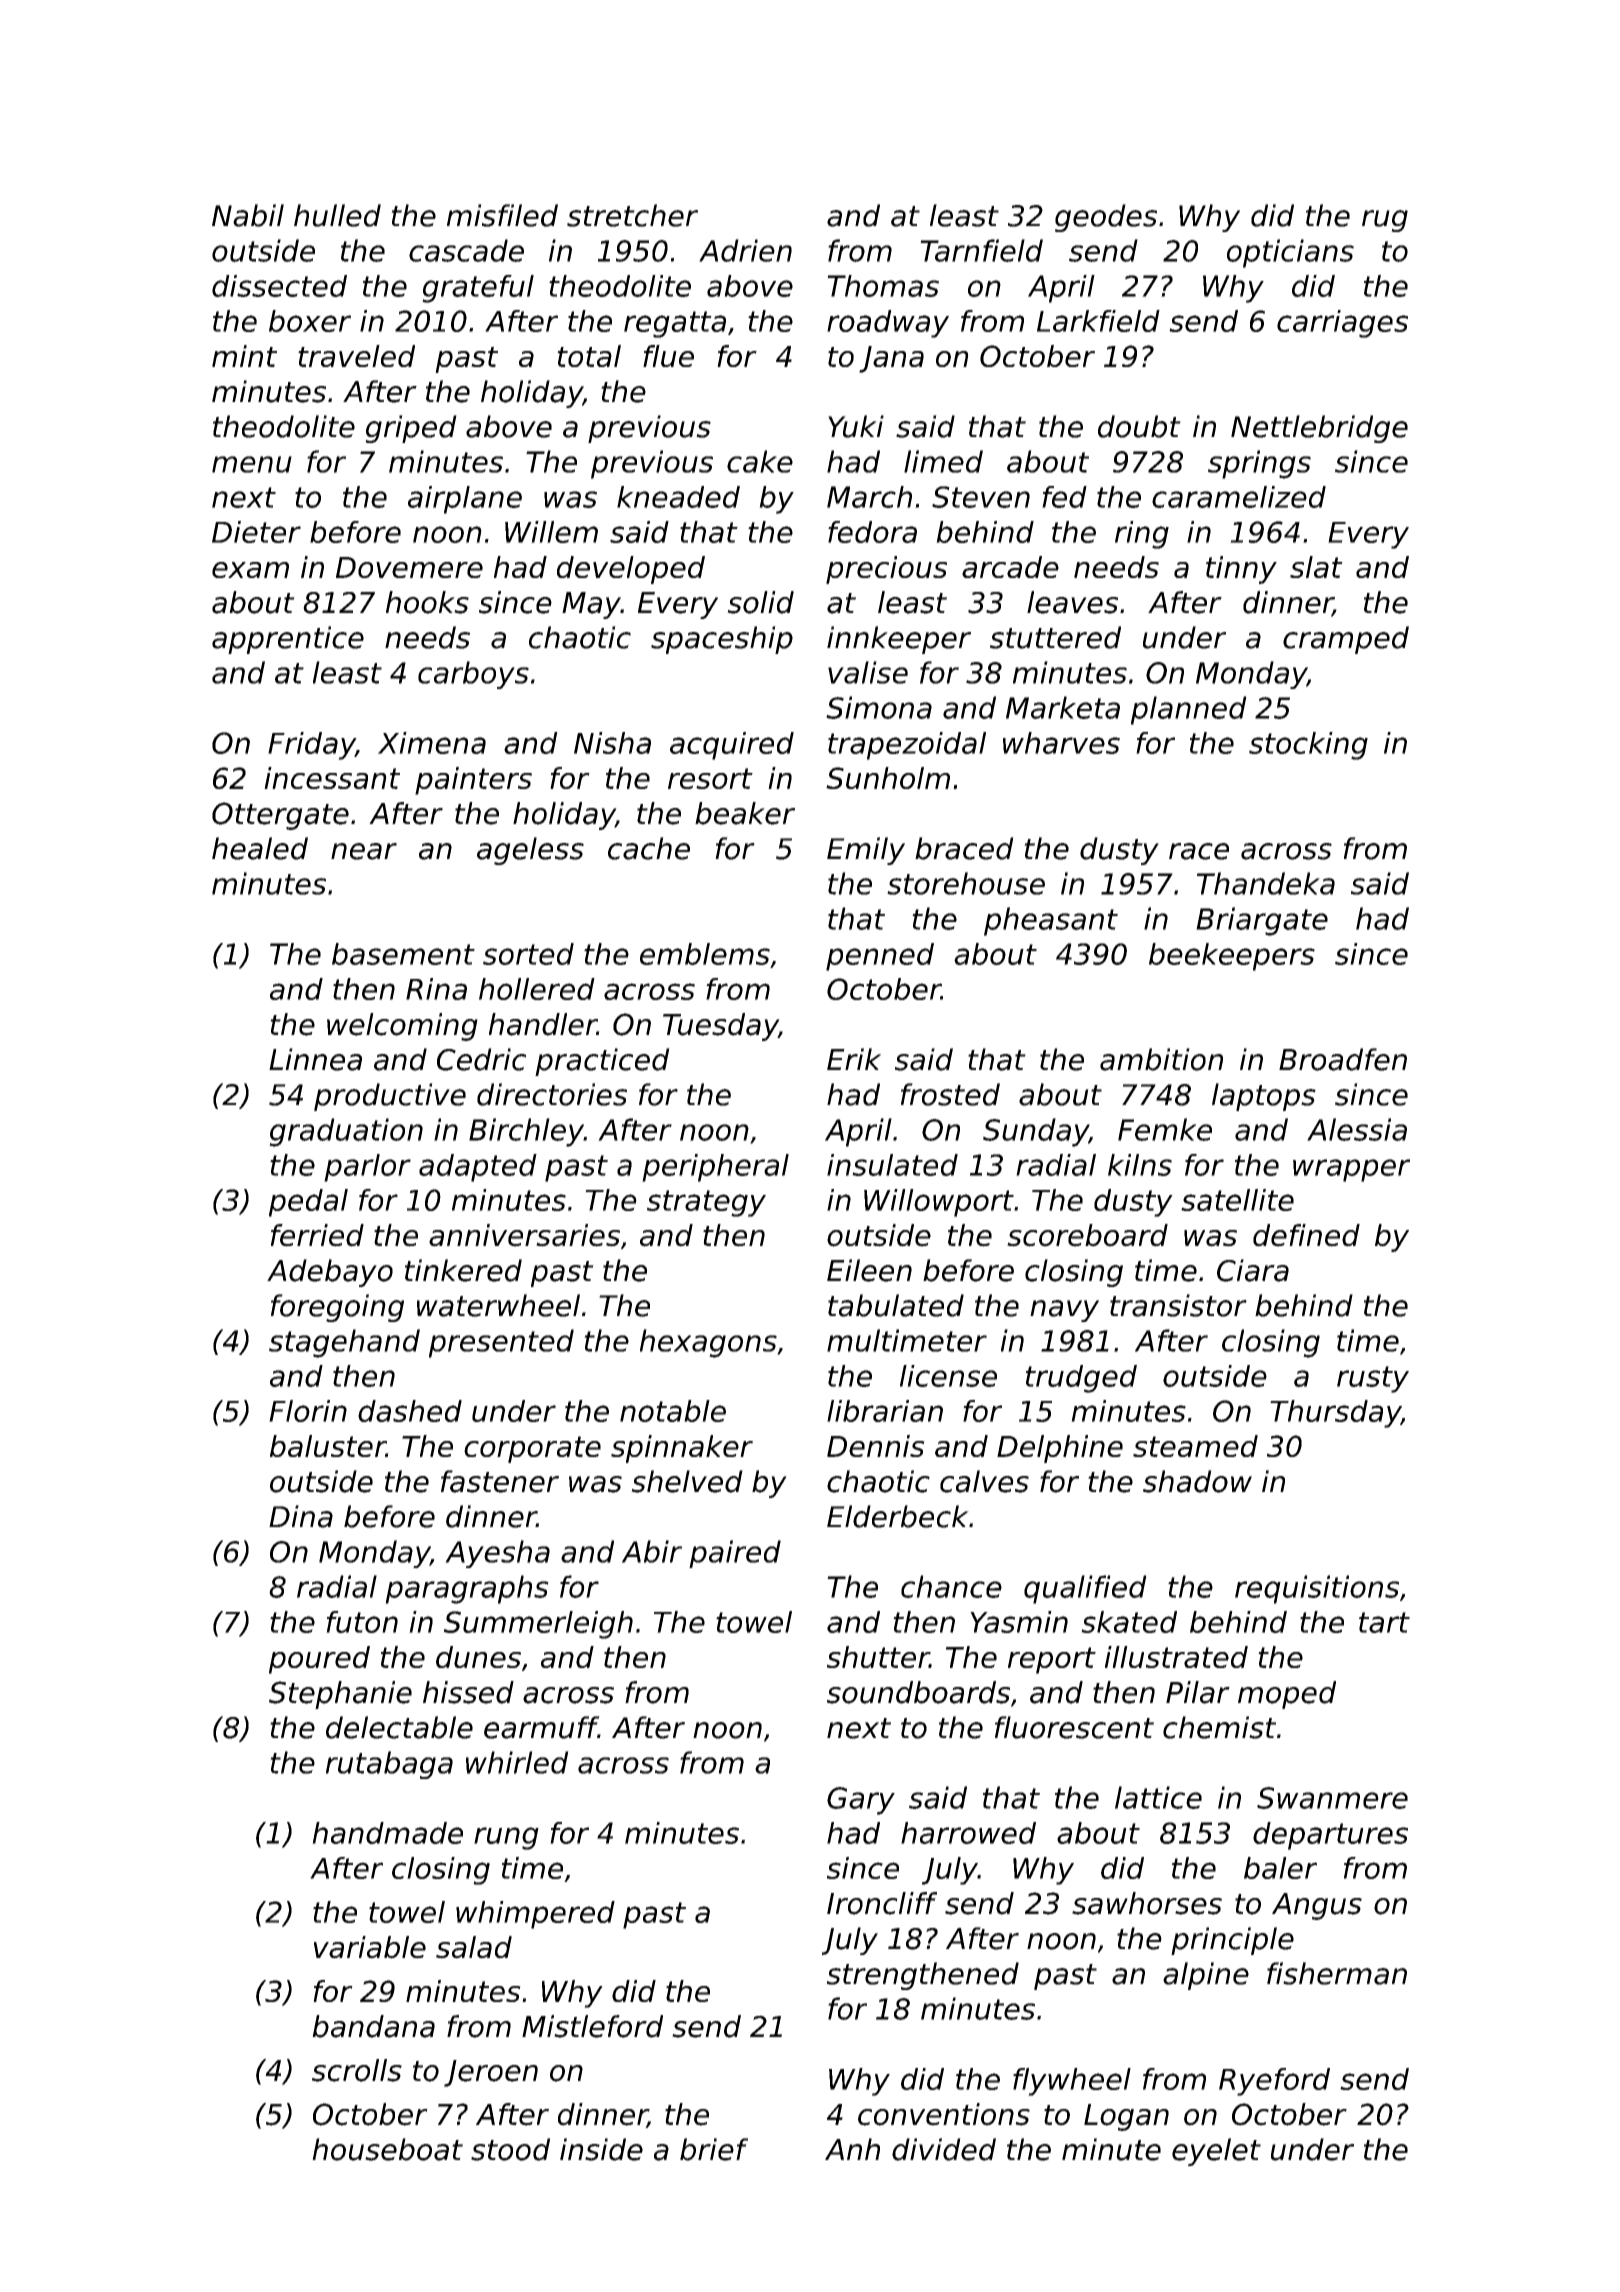 The height and width of the document is (2292, 1620). Describe the element at coordinates (317, 1235) in the document. I see `ferried` at that location.
